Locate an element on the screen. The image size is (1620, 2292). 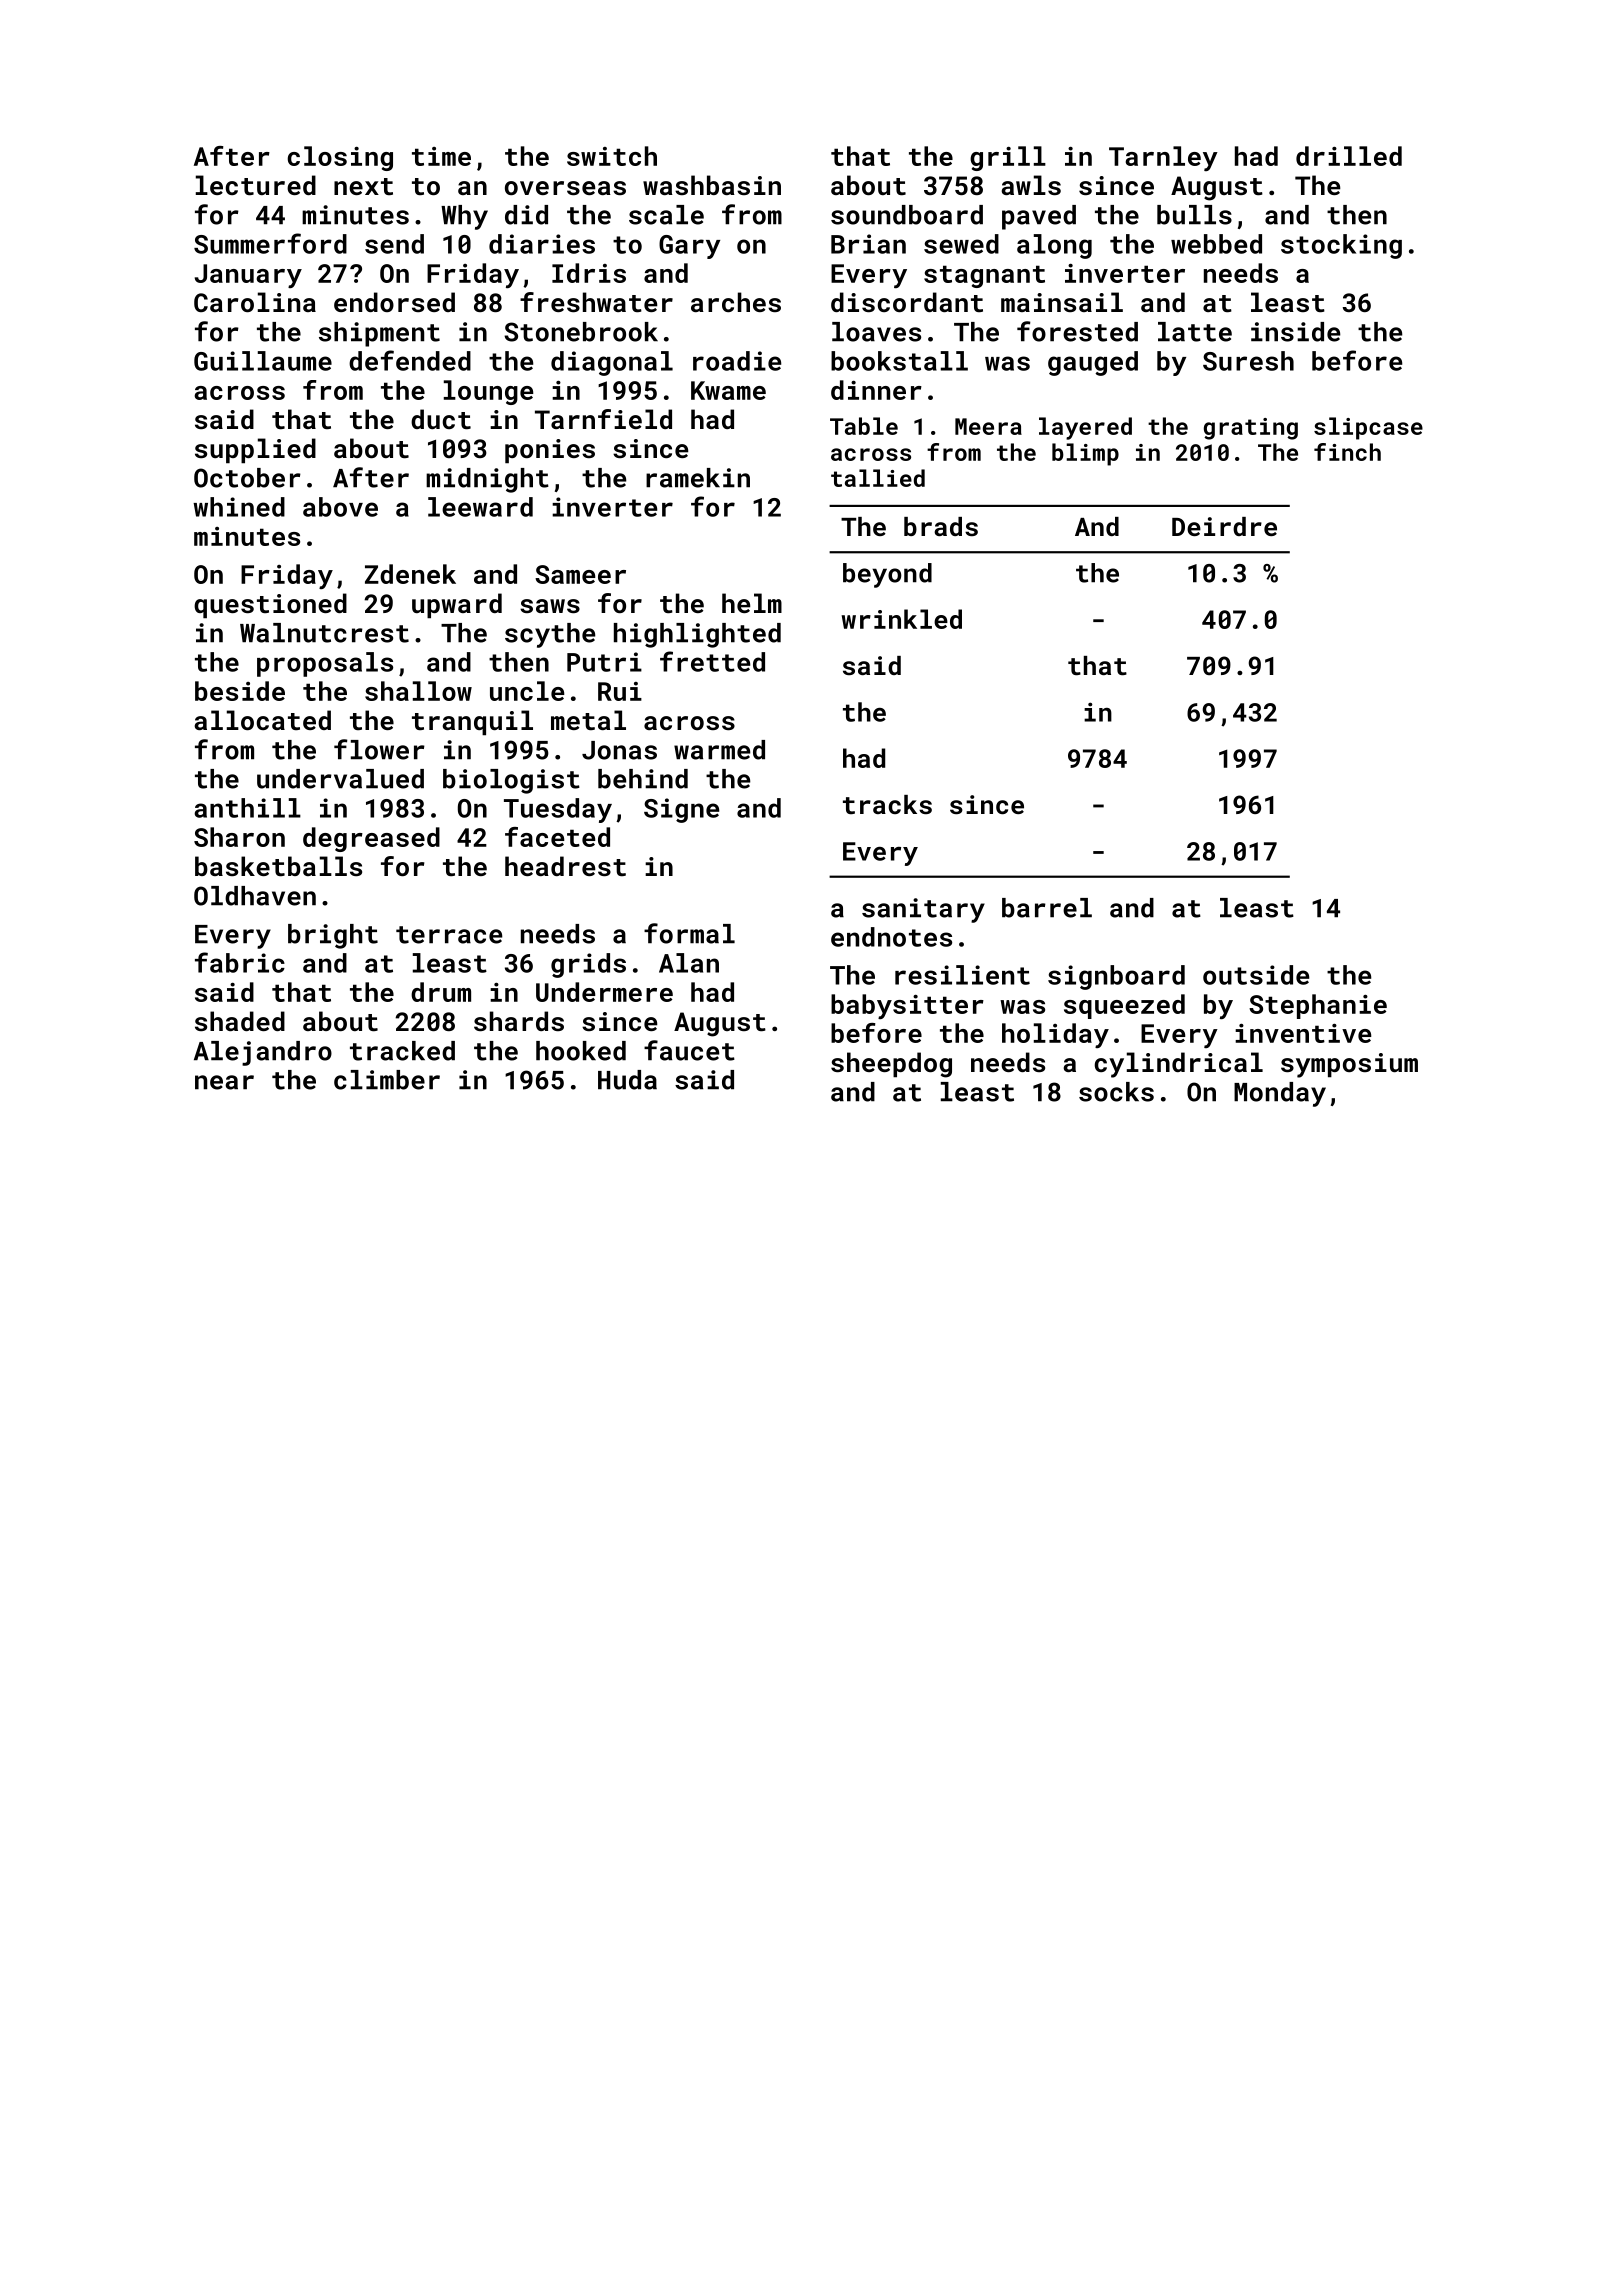
Deirdre is located at coordinates (1224, 526).
